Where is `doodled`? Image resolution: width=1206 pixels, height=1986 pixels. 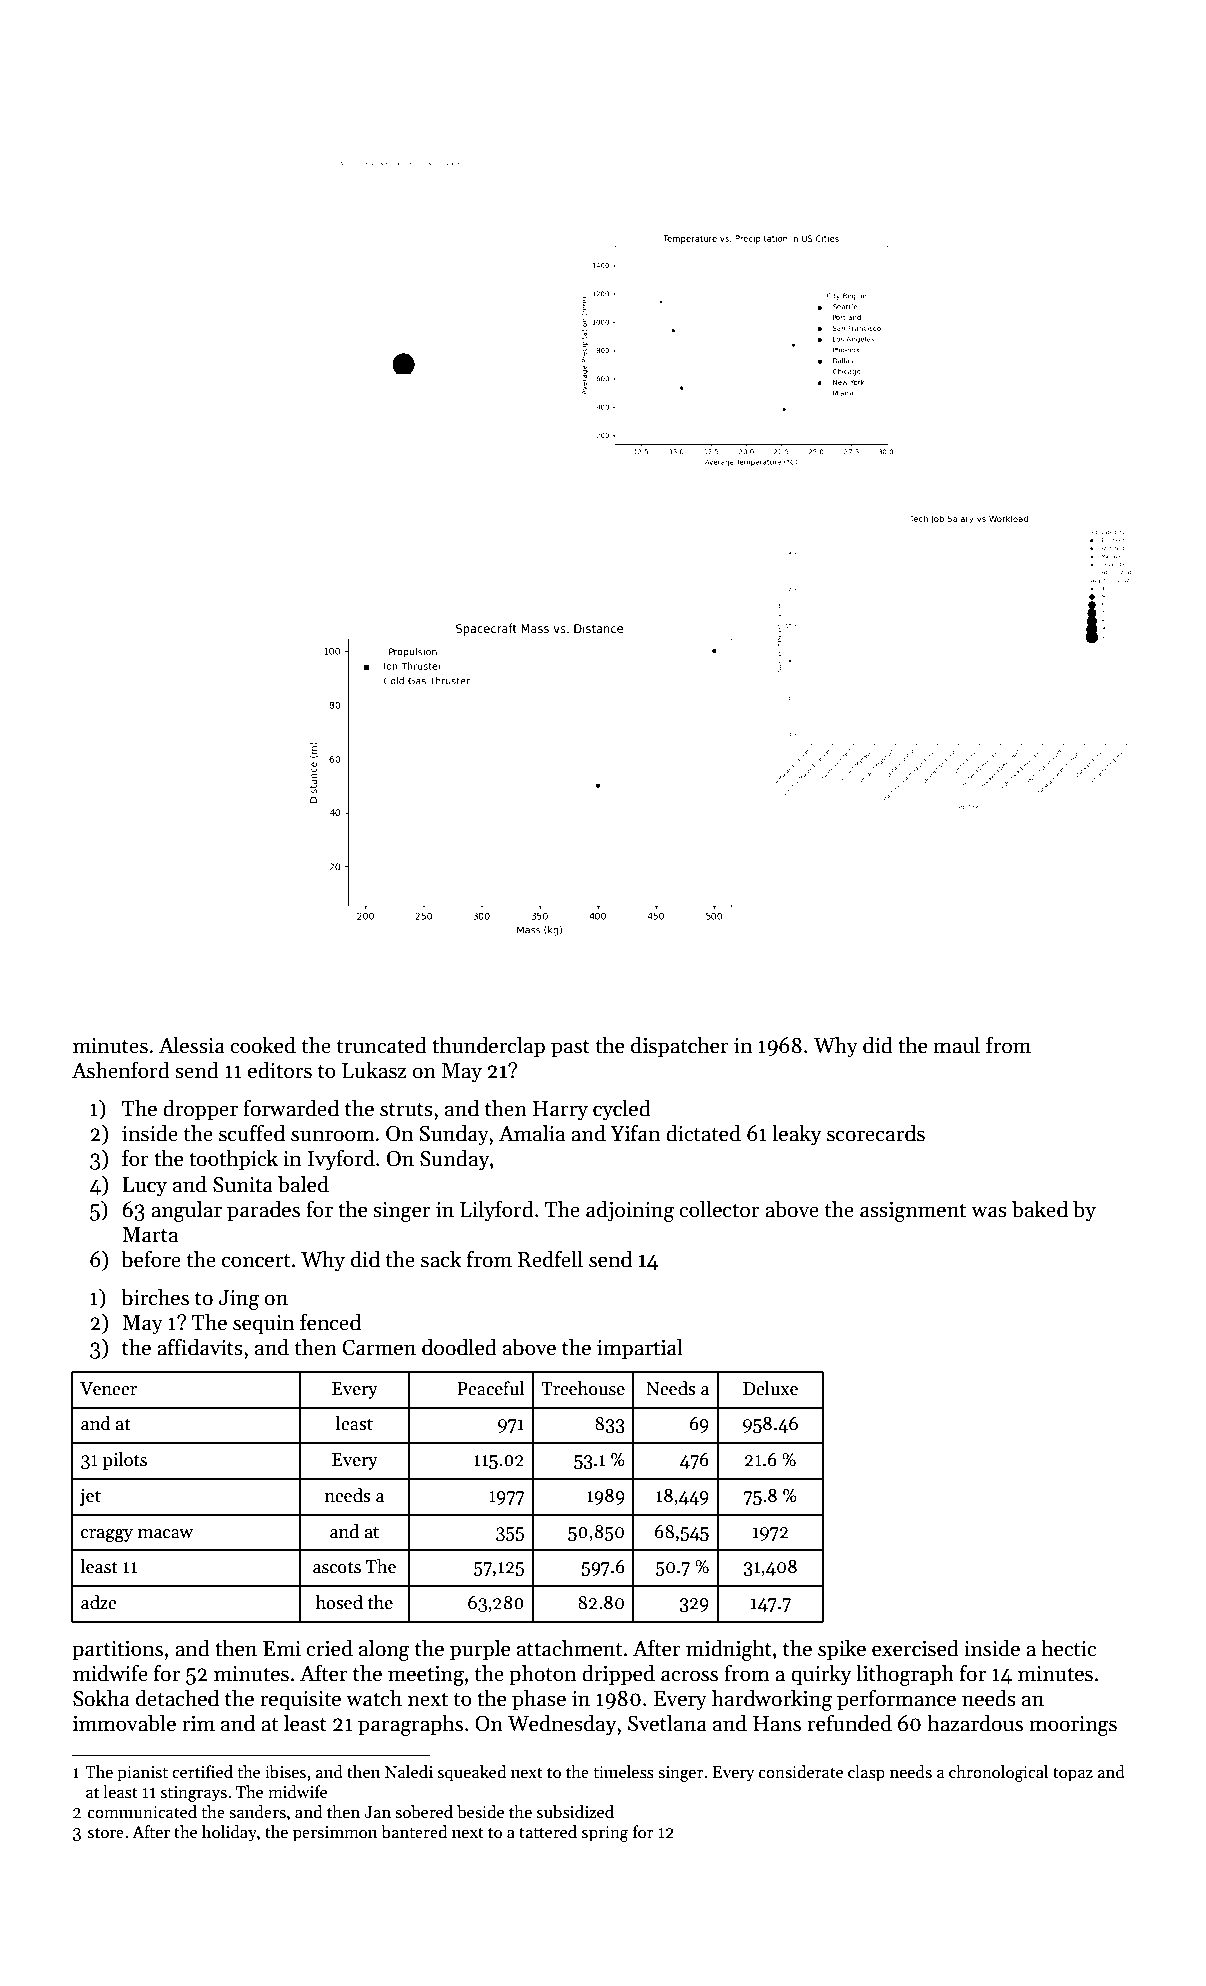
doodled is located at coordinates (459, 1347).
